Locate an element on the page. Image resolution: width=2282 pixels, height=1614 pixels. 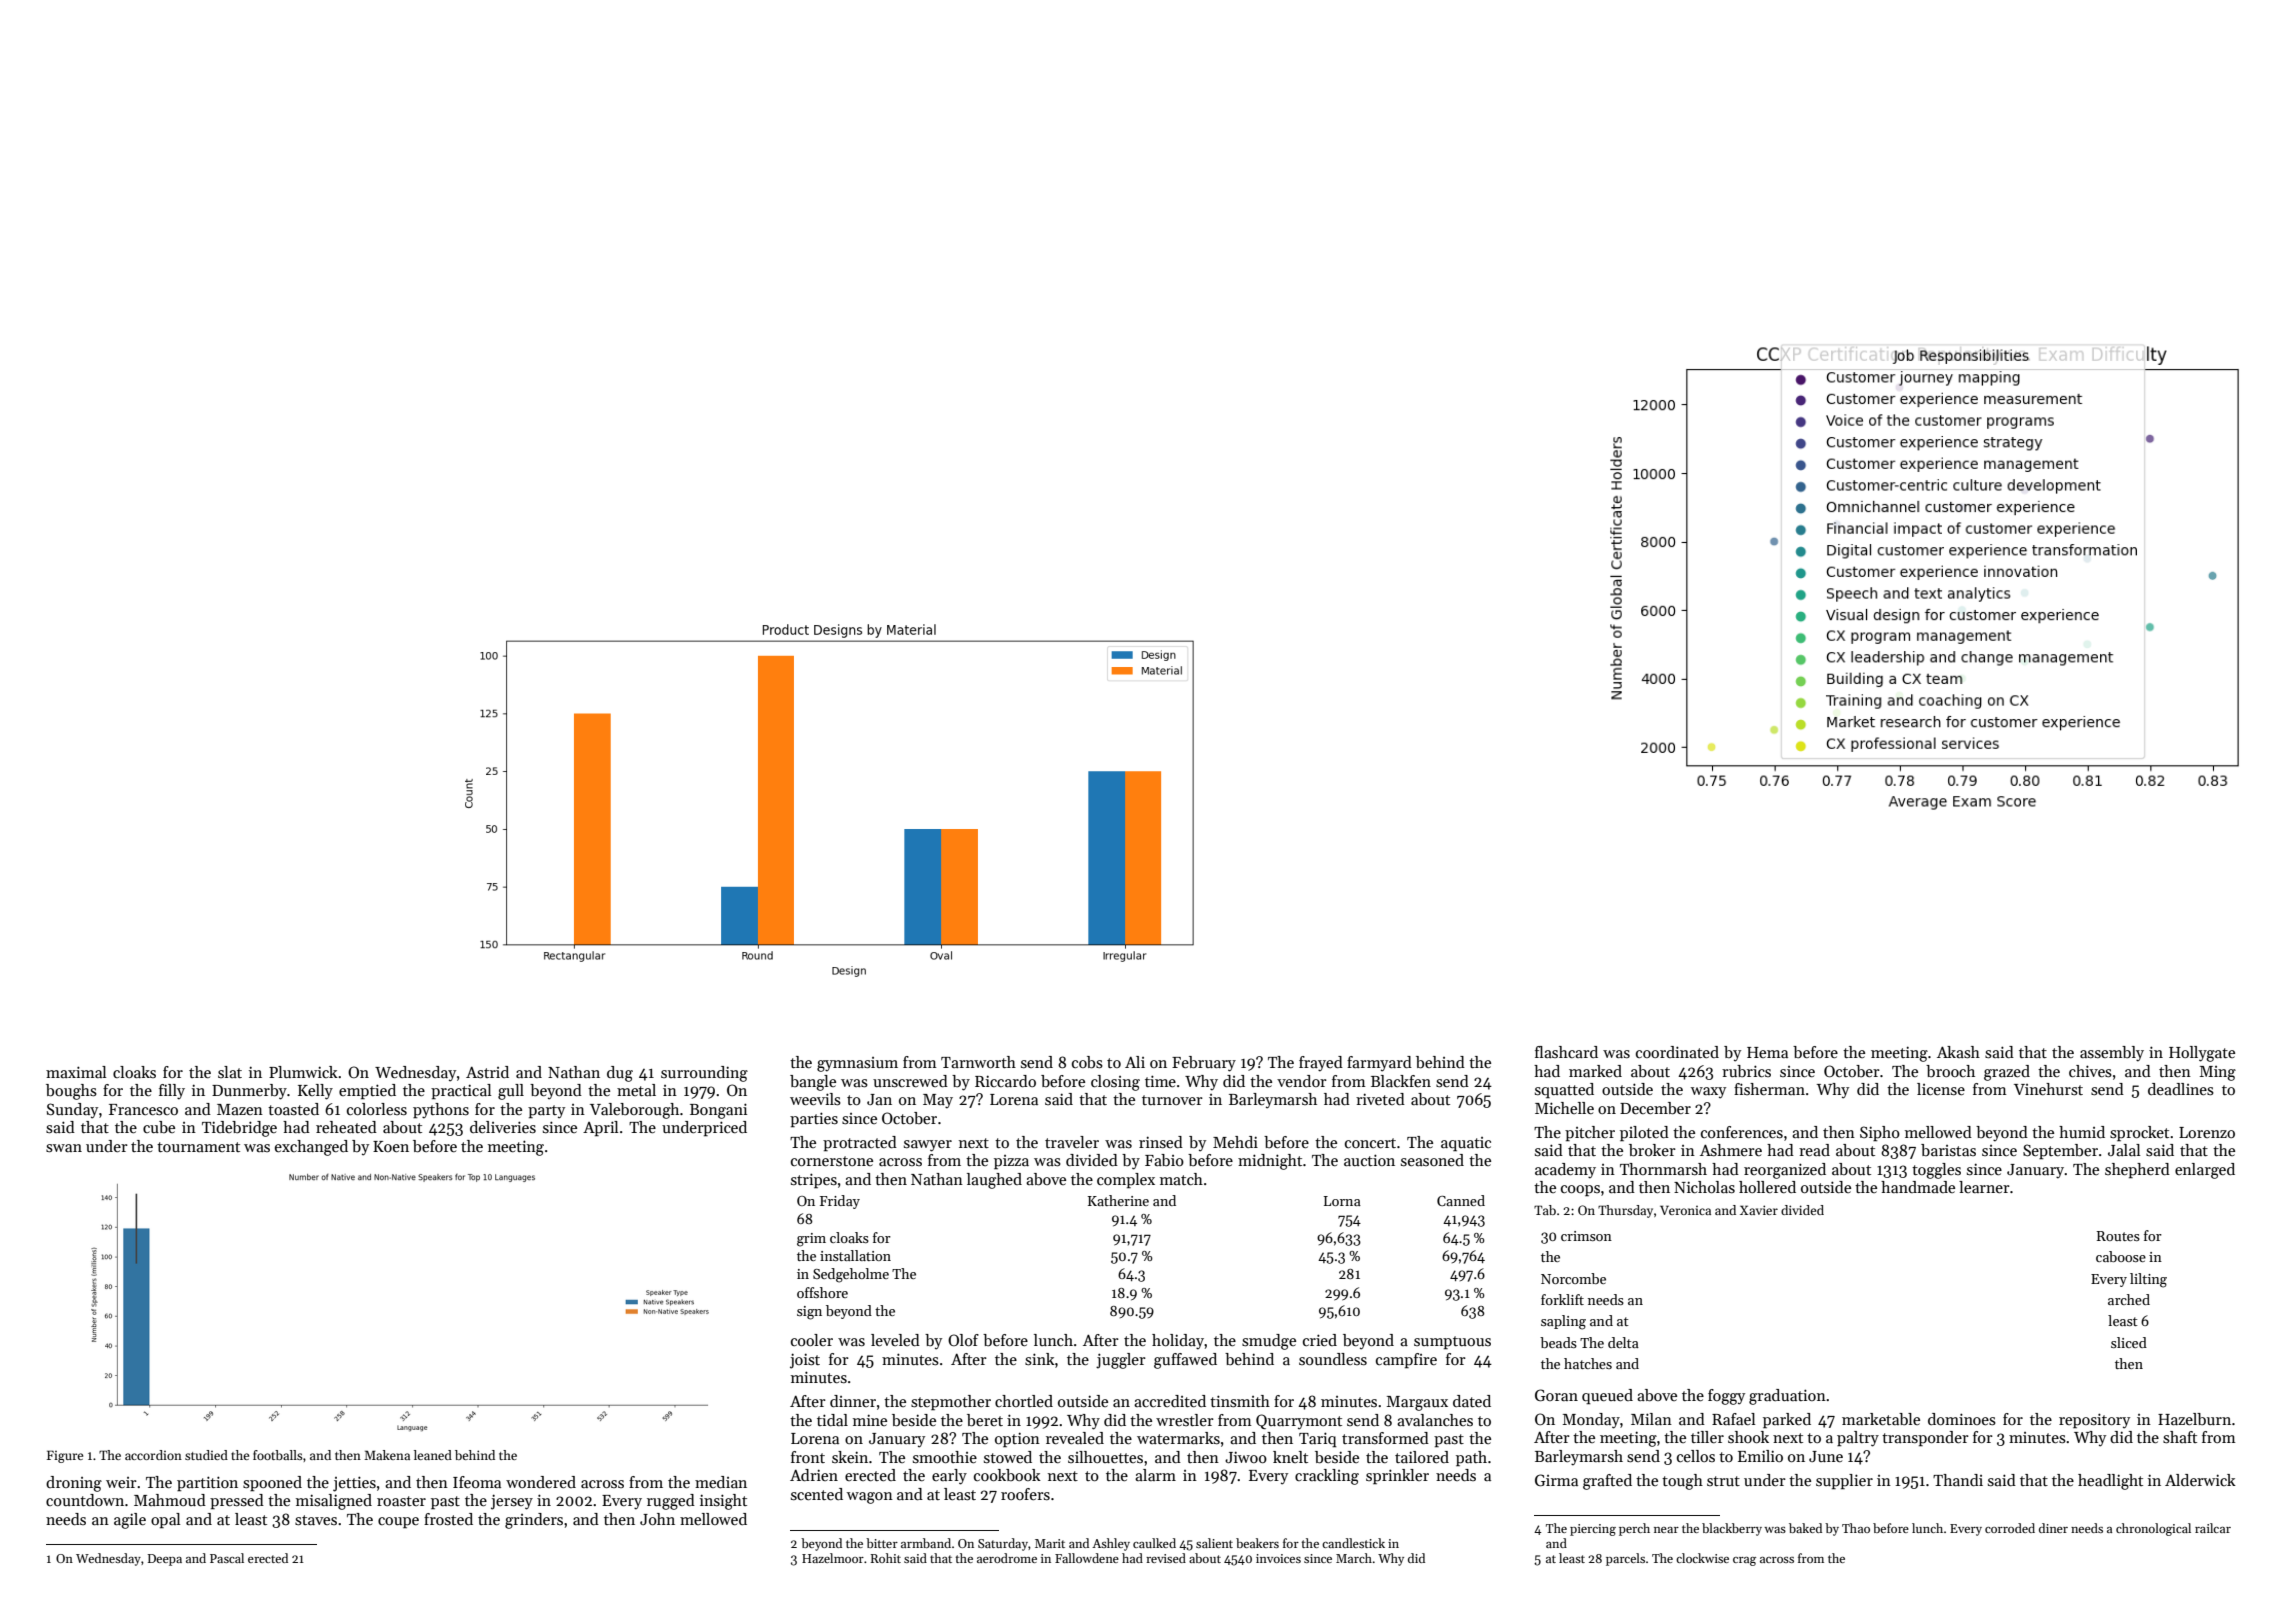
transformed is located at coordinates (1385, 1438).
